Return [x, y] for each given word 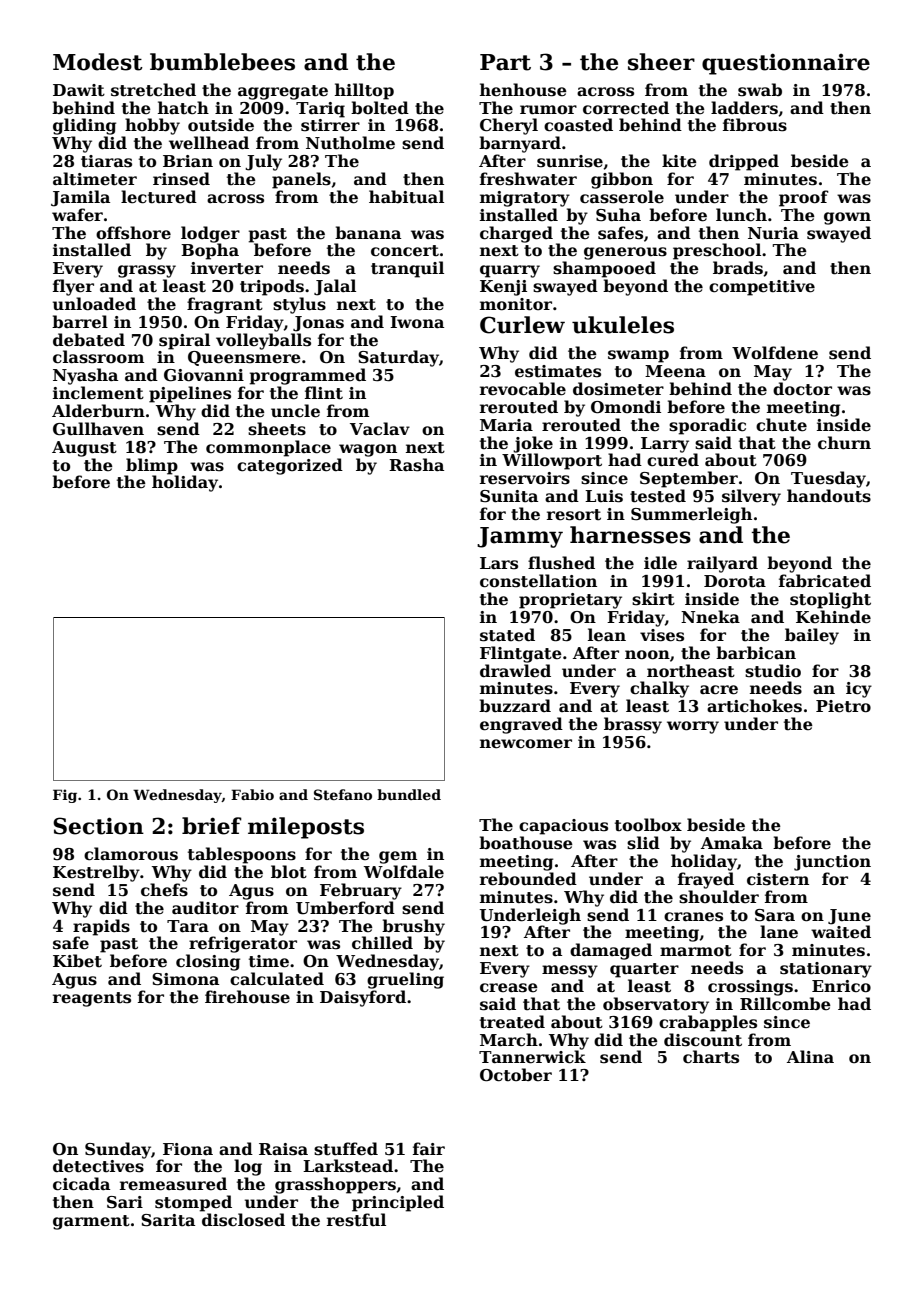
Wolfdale [404, 872]
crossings [750, 988]
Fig [65, 796]
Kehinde [833, 617]
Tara [188, 926]
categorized [290, 466]
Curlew [522, 325]
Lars [499, 563]
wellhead [209, 143]
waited [841, 932]
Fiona [188, 1149]
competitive [762, 288]
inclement [98, 393]
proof [804, 198]
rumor [548, 110]
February [361, 891]
